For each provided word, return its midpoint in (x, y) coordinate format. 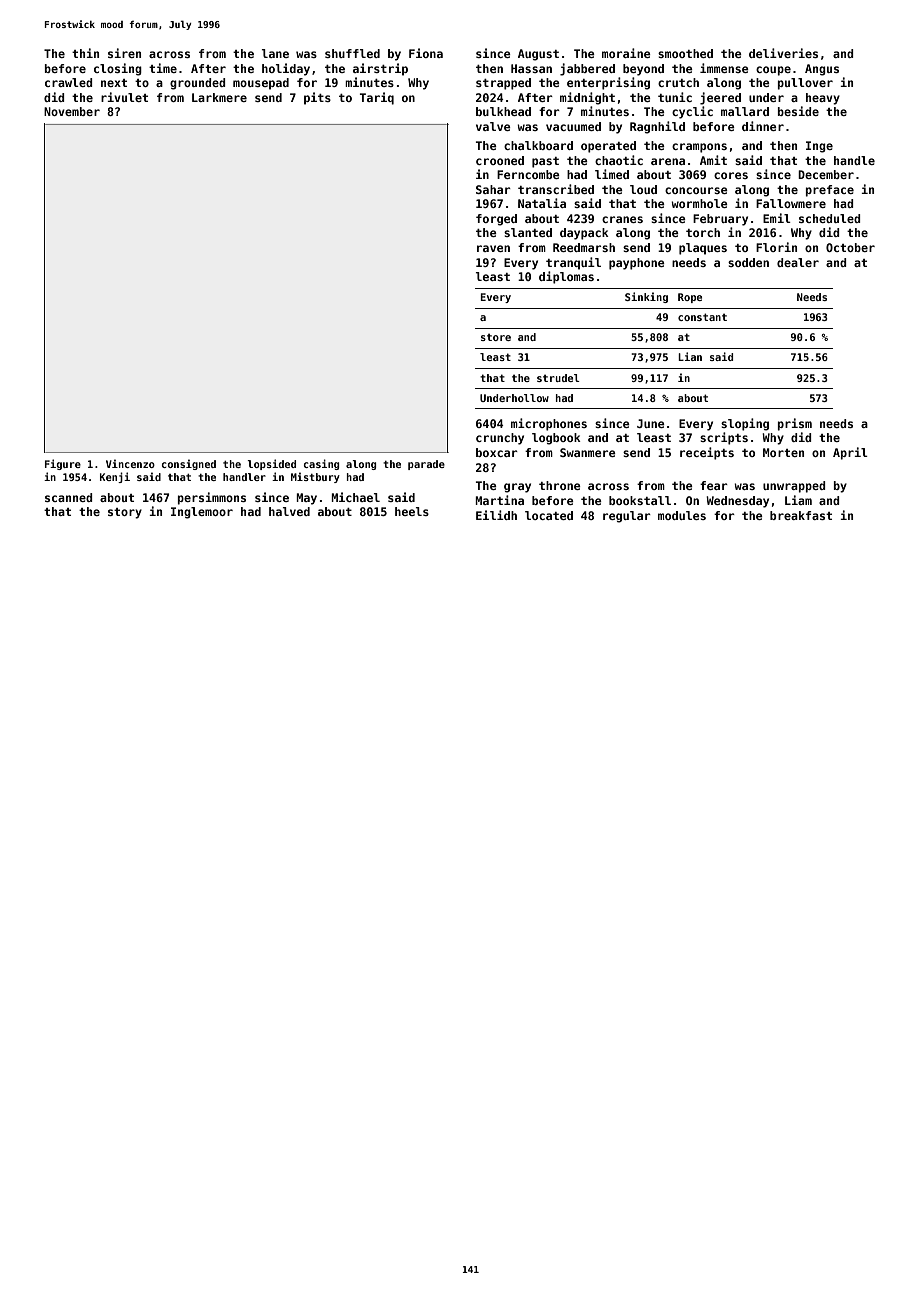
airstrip (380, 69)
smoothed (685, 53)
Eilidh (496, 515)
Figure (63, 464)
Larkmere (219, 97)
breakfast (801, 515)
